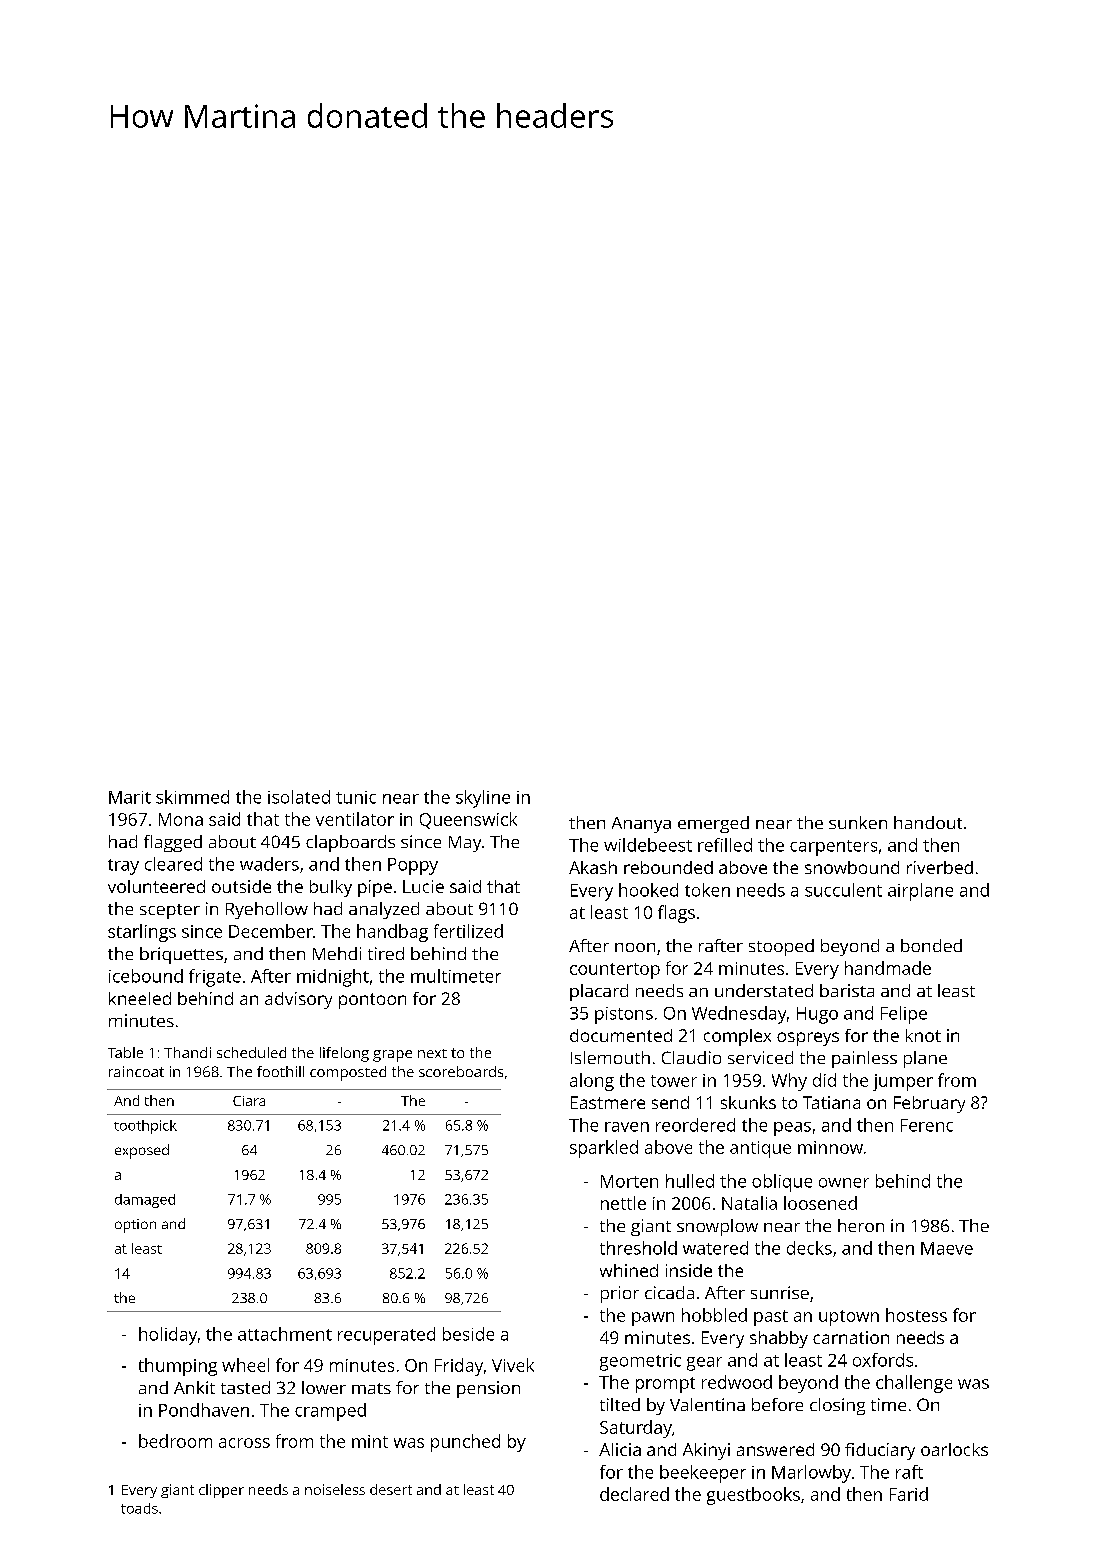 The image size is (1104, 1562). Describe the element at coordinates (634, 1494) in the document. I see `declared` at that location.
